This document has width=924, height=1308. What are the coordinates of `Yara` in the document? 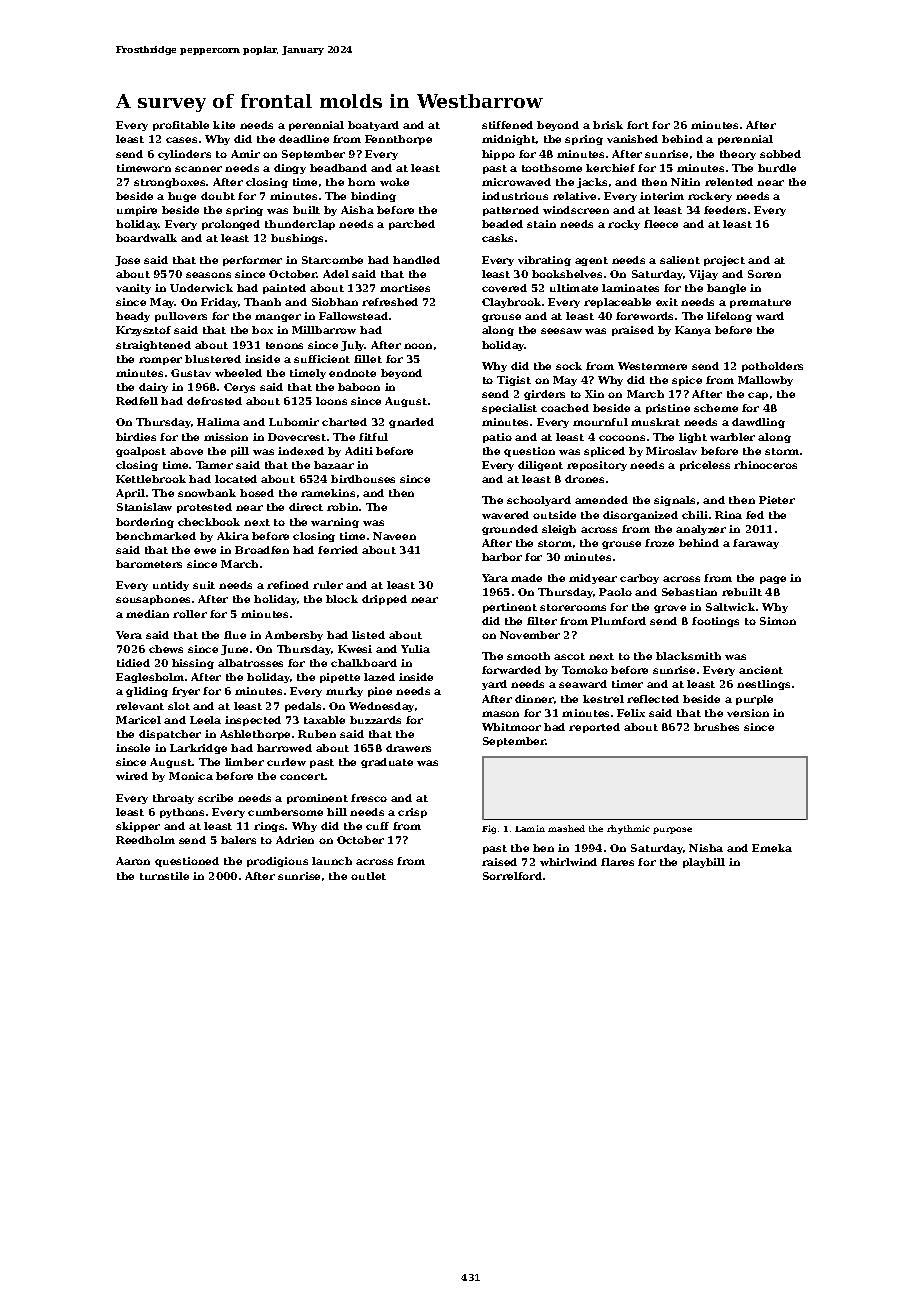 It's located at (495, 578).
